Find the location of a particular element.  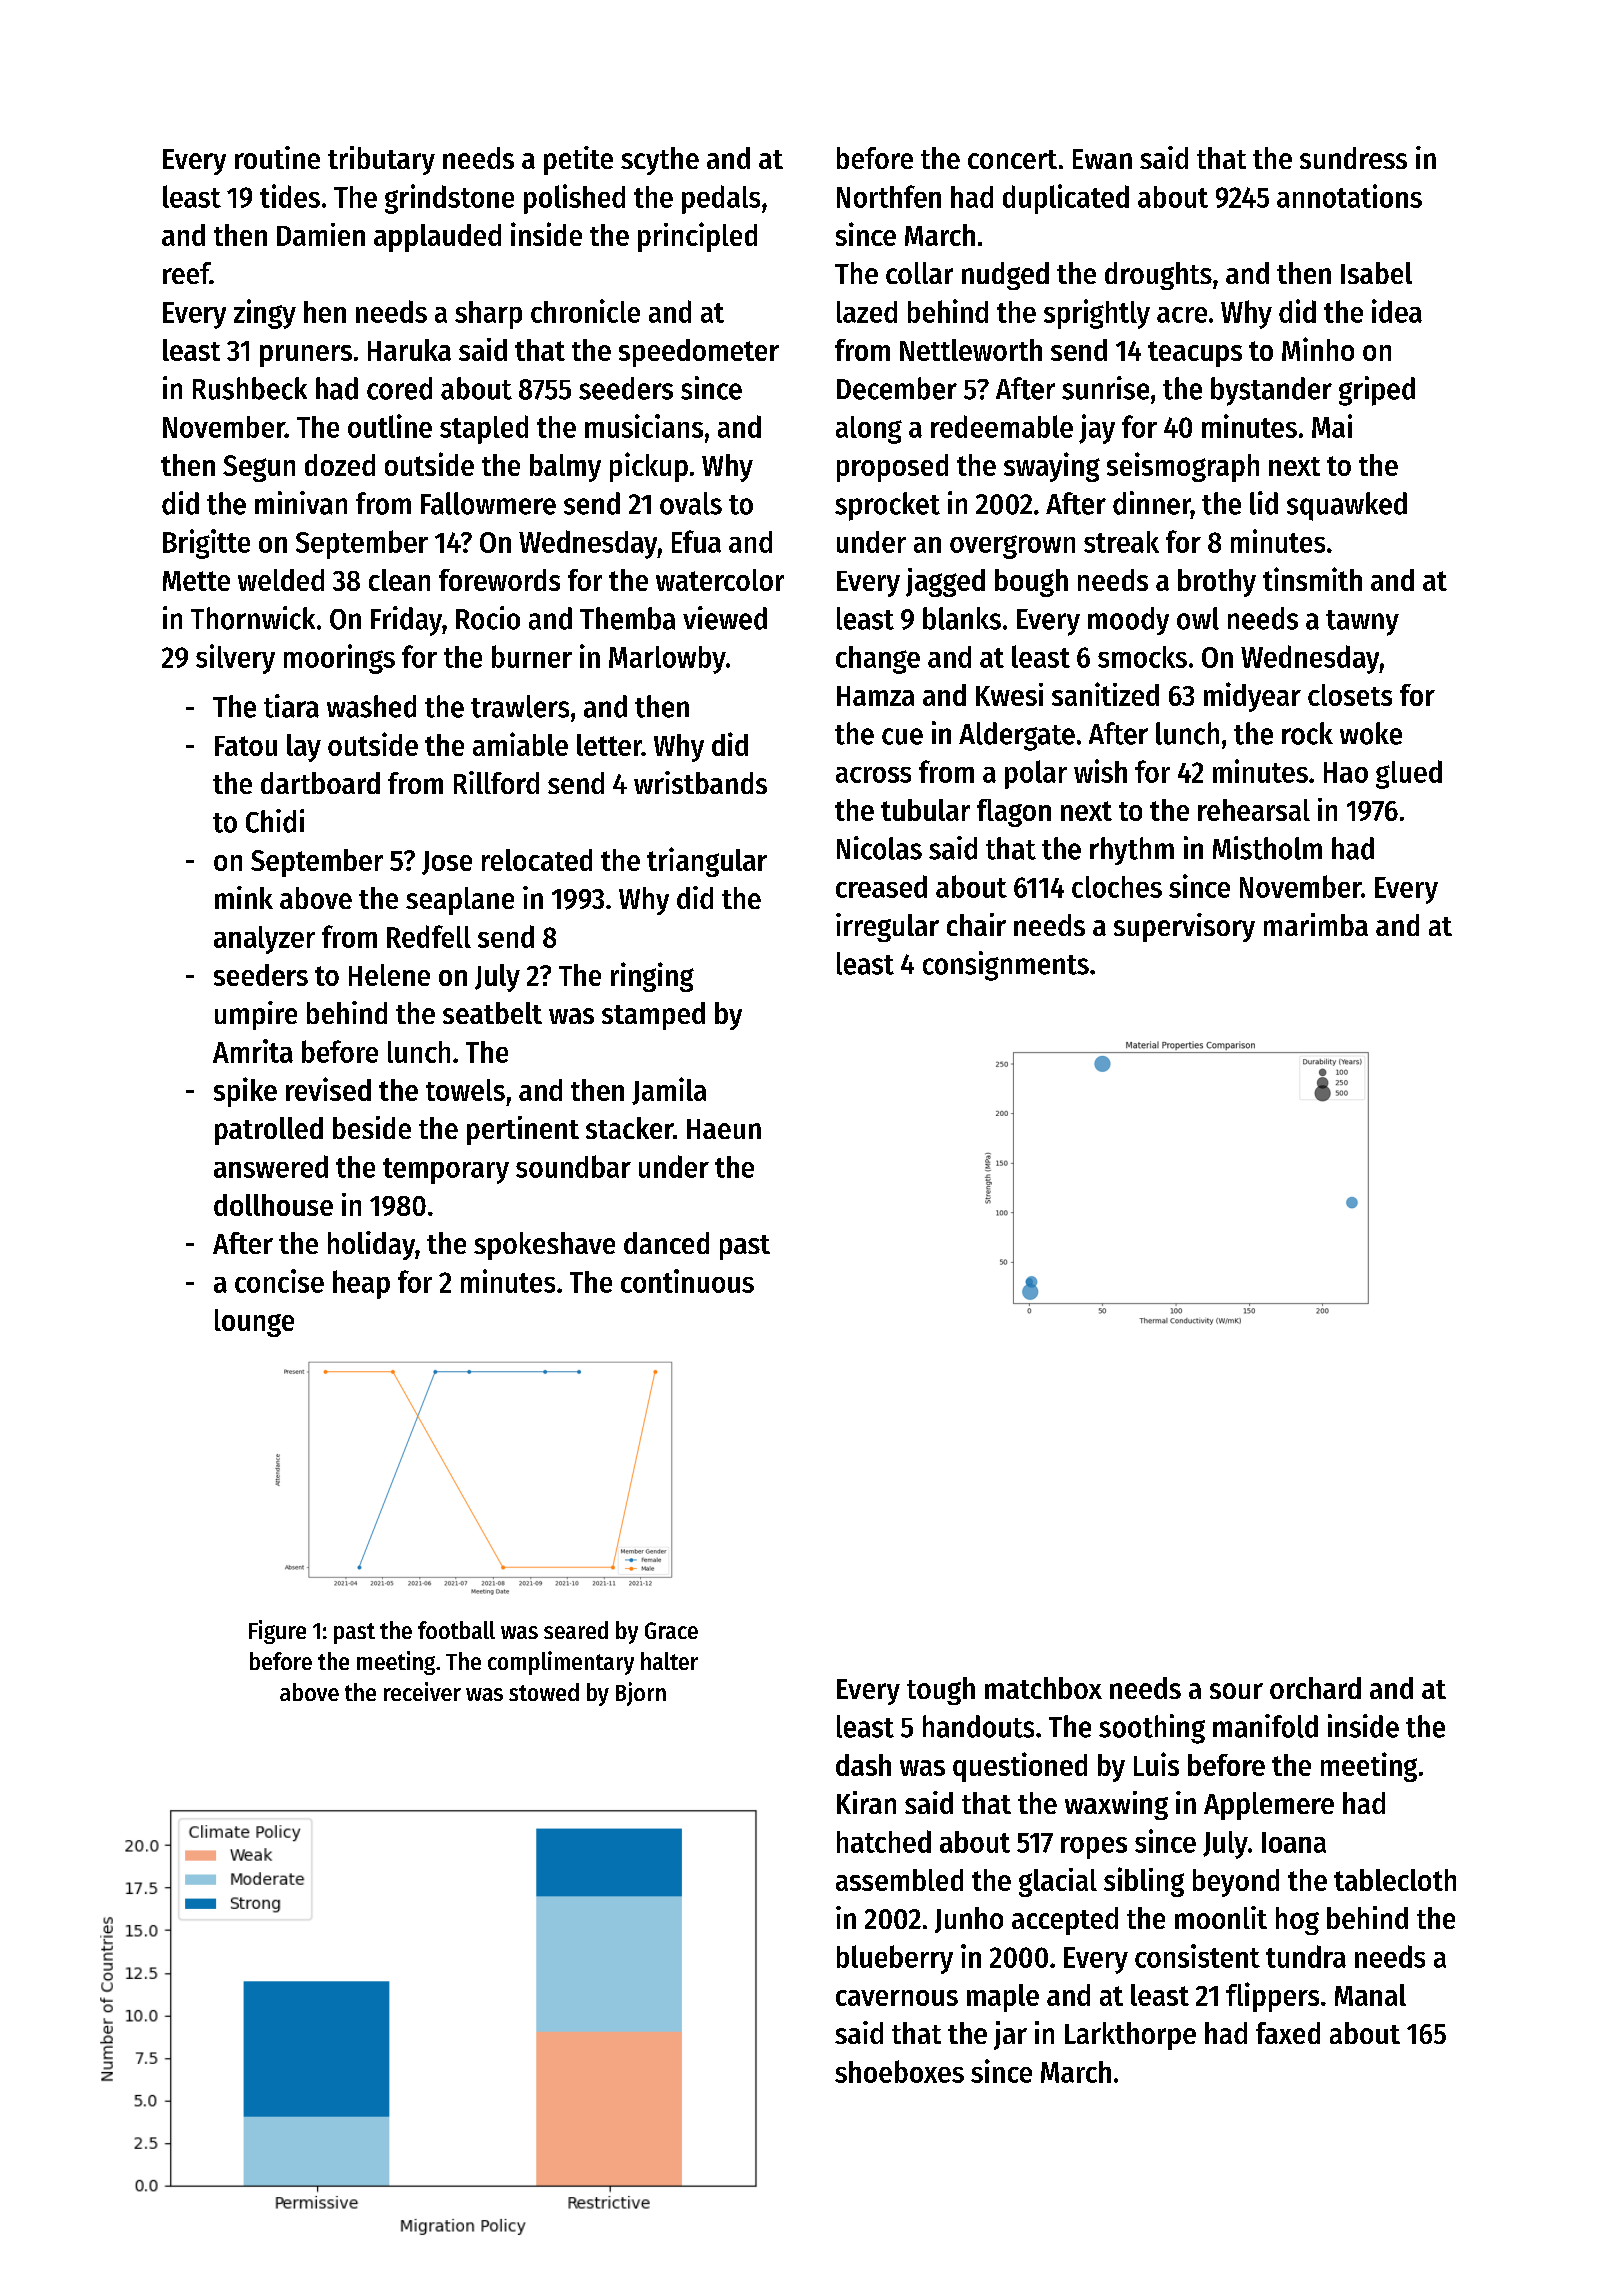

cloches is located at coordinates (1117, 887).
